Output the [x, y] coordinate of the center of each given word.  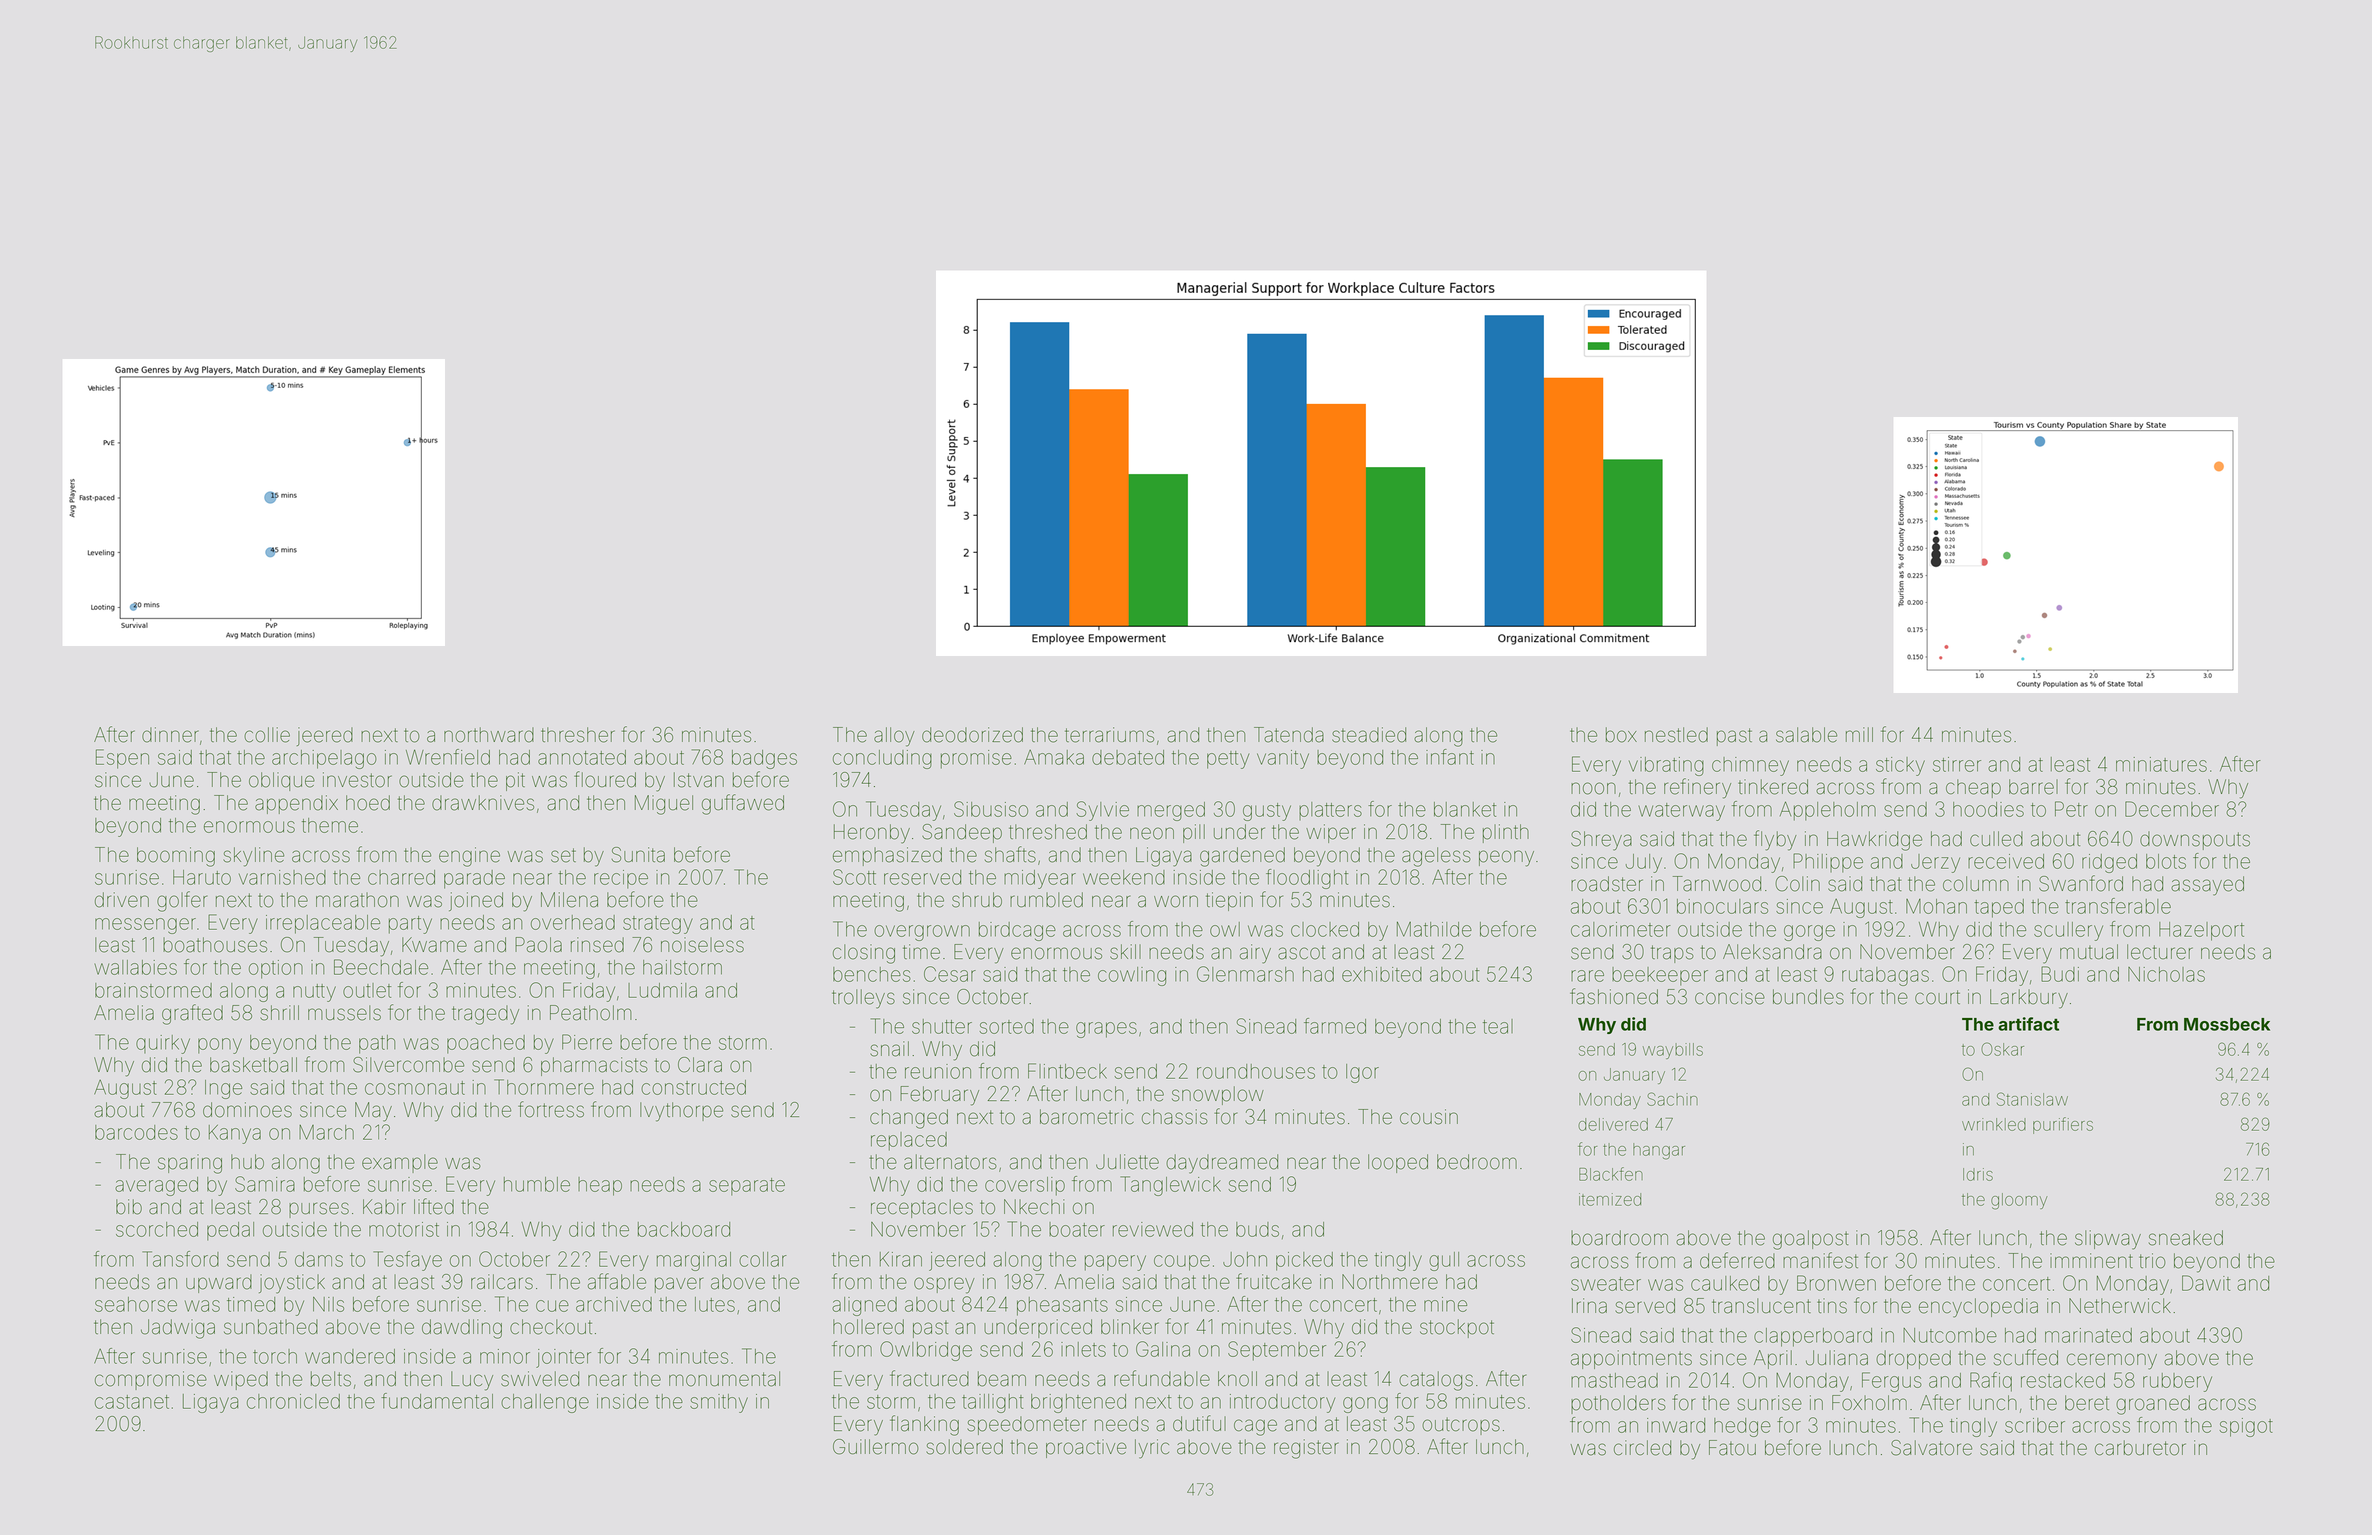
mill [1859, 734]
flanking [924, 1425]
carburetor [2140, 1448]
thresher [578, 735]
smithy [719, 1403]
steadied [1369, 735]
